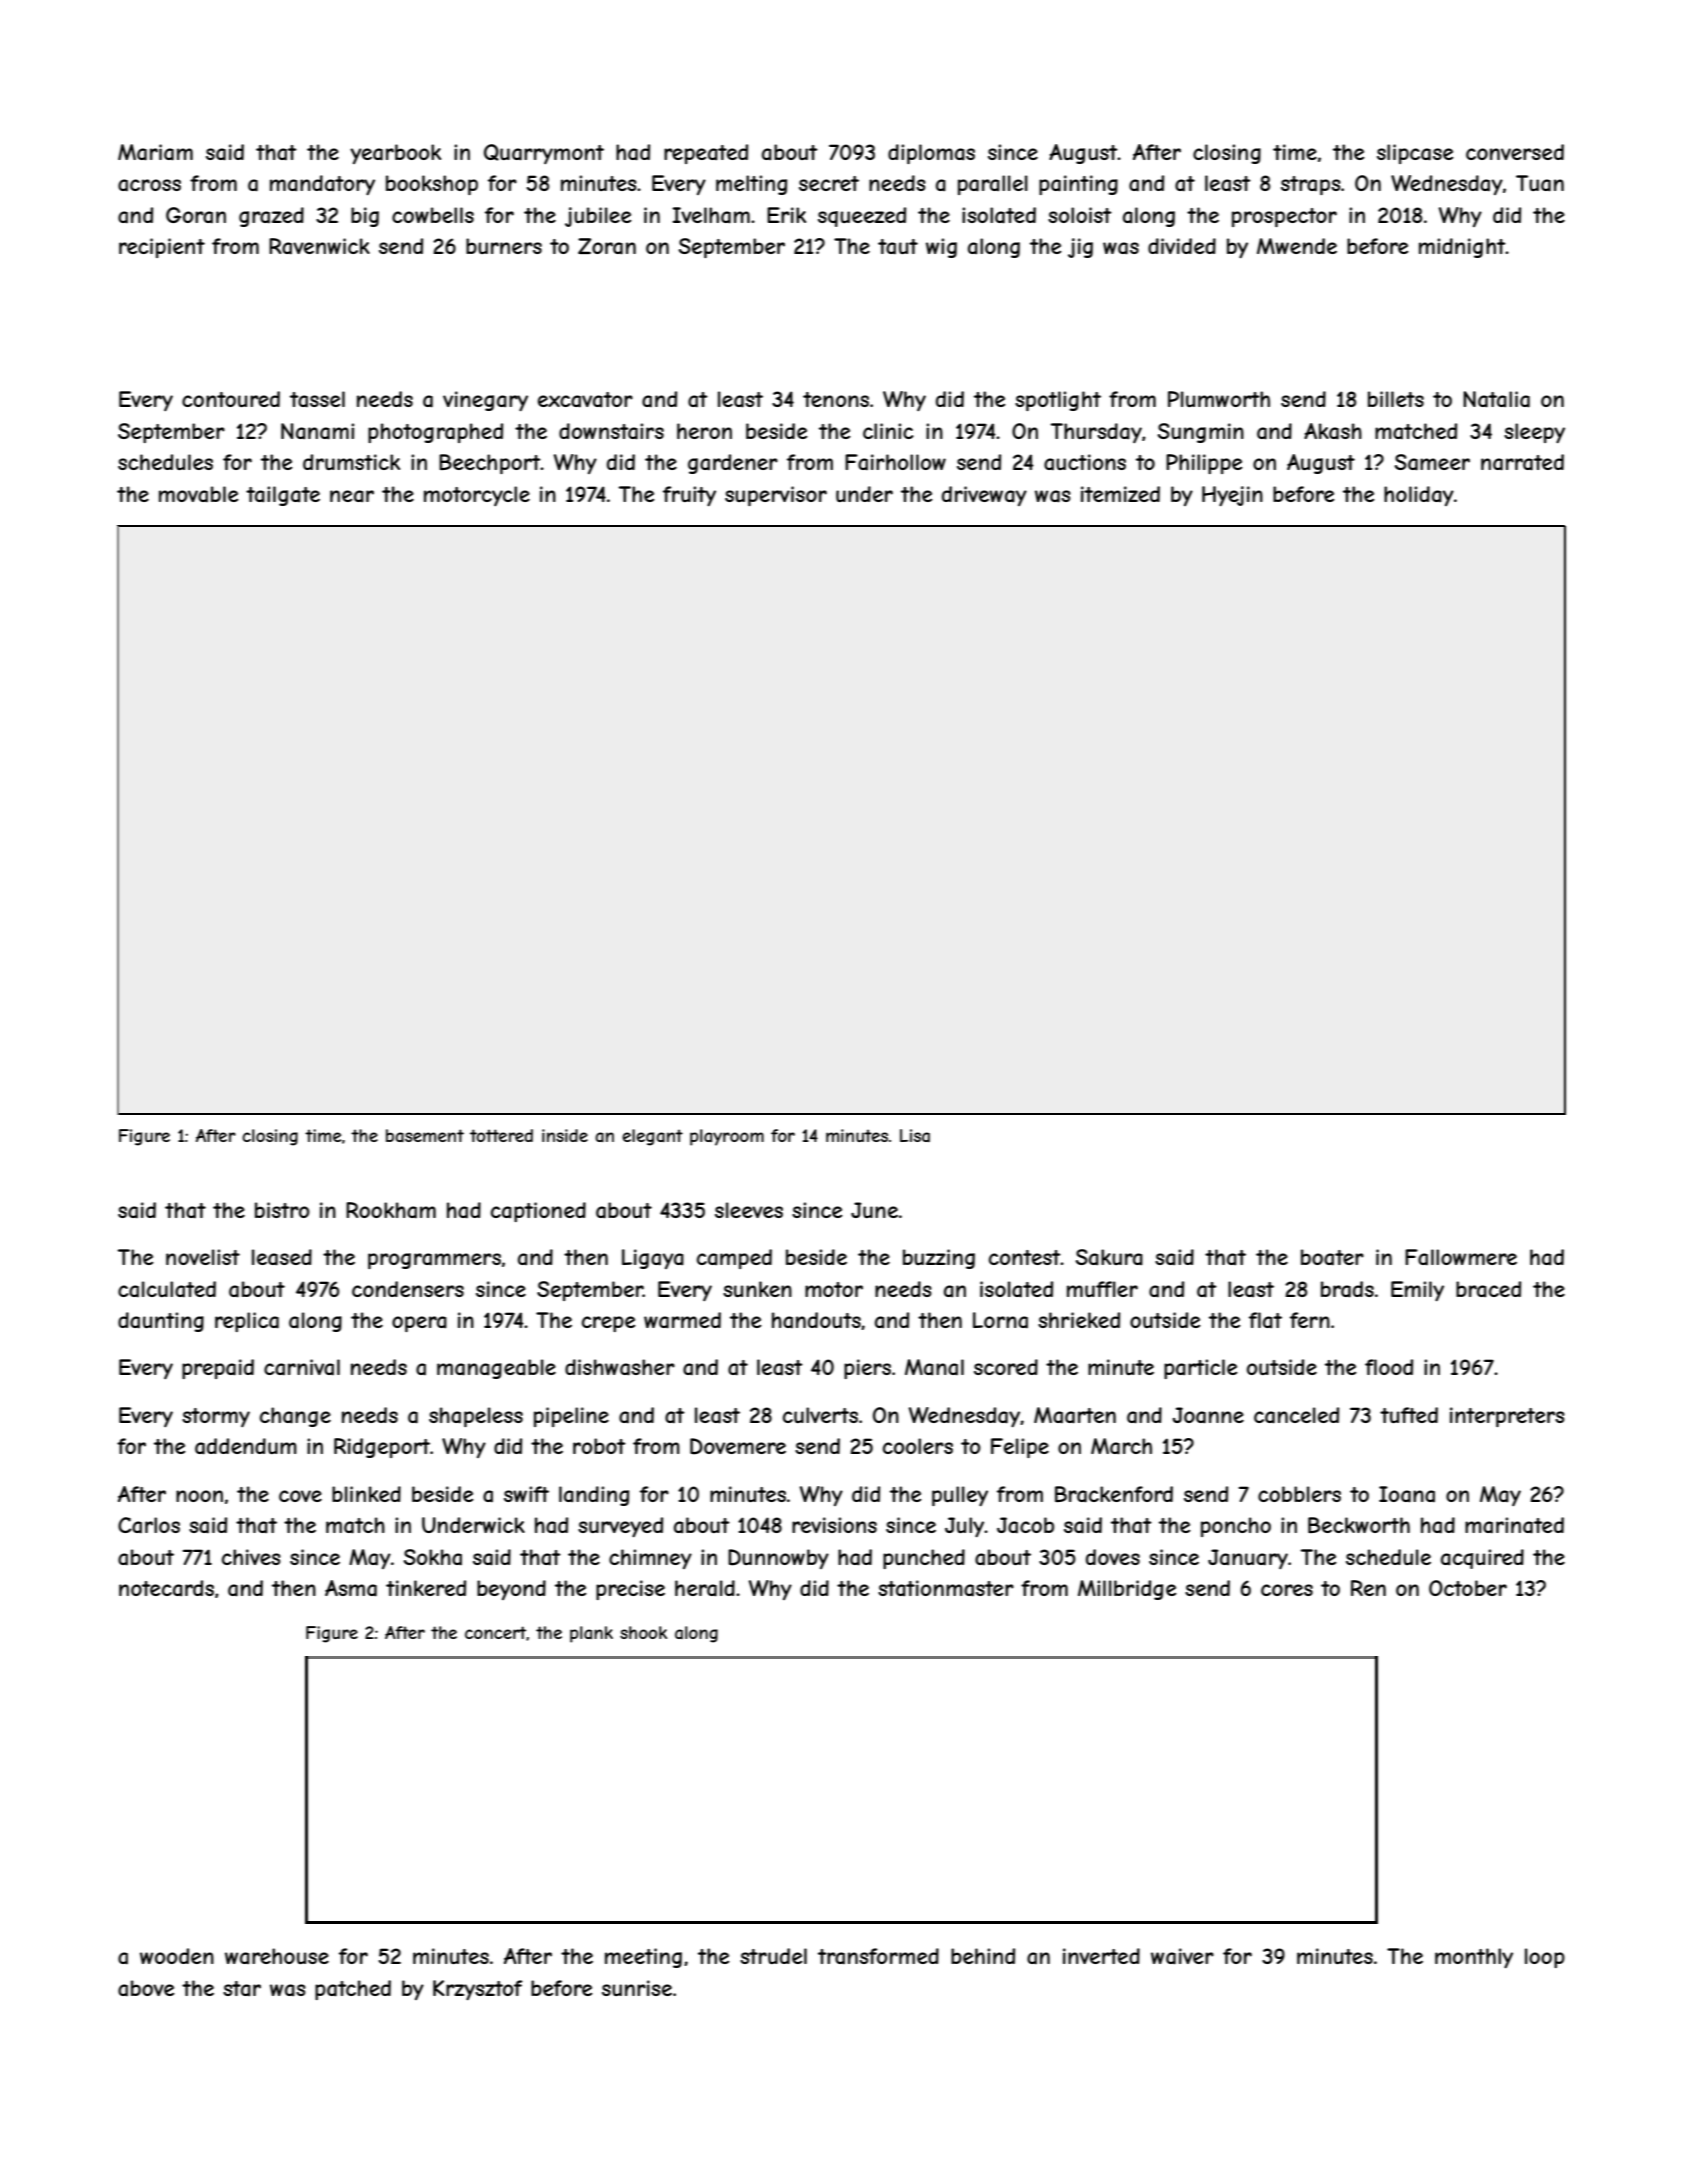 This screenshot has width=1683, height=2178. Describe the element at coordinates (1419, 496) in the screenshot. I see `holiday` at that location.
